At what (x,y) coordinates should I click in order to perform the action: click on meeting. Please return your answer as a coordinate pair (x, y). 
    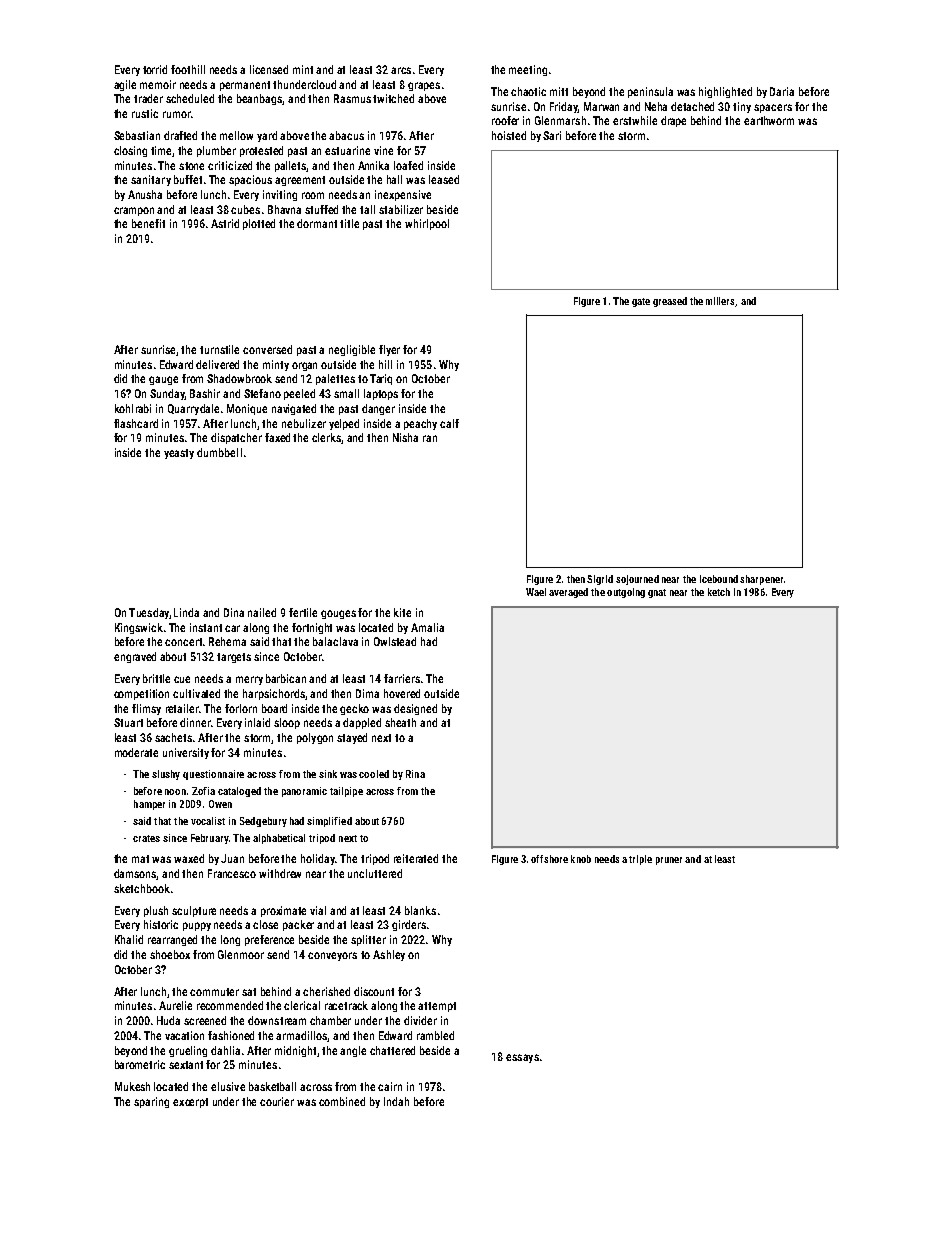
    Looking at the image, I should click on (528, 70).
